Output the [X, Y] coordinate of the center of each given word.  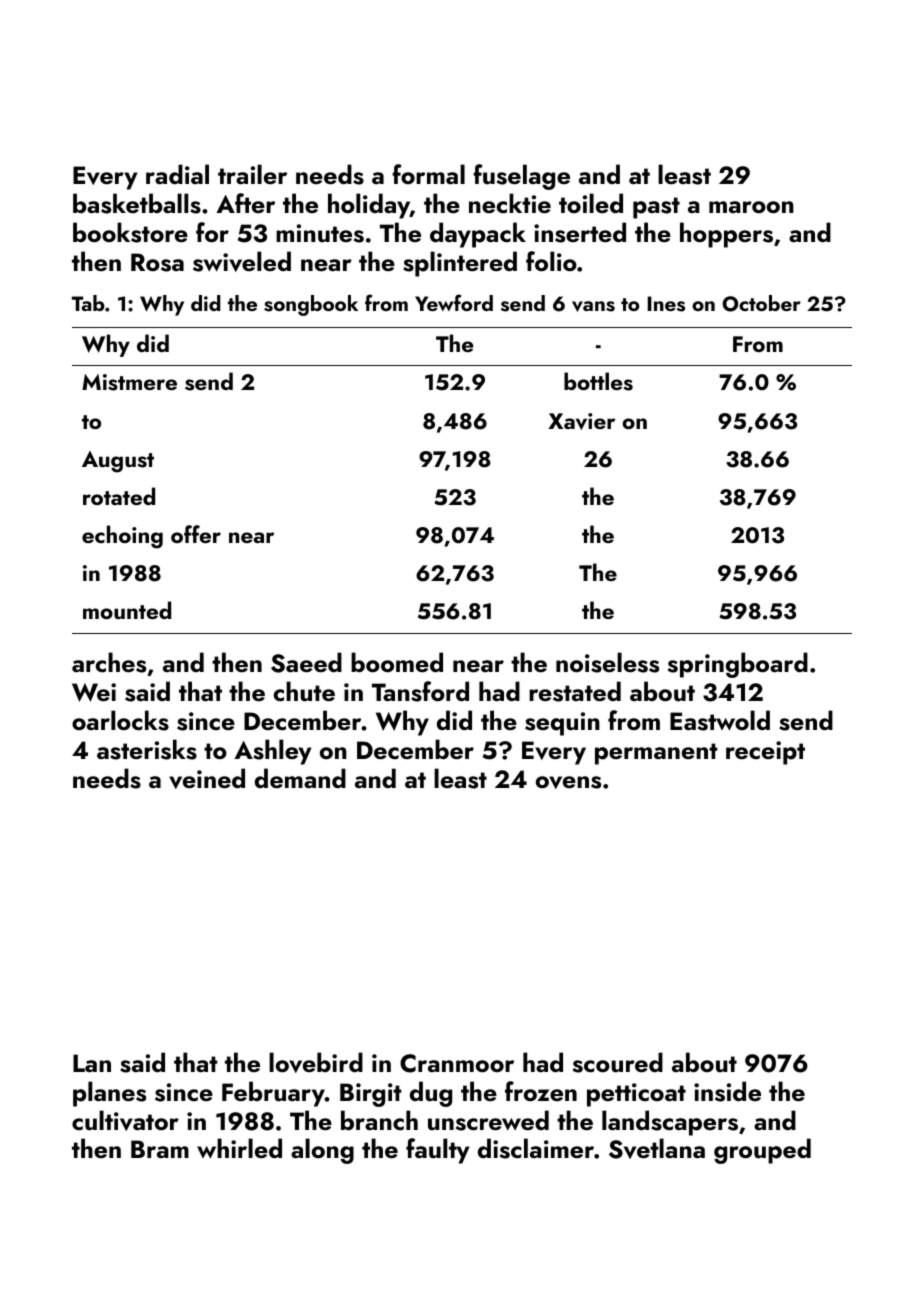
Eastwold [720, 720]
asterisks [147, 749]
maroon [751, 207]
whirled [239, 1148]
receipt [765, 753]
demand [300, 778]
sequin [562, 724]
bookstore [130, 232]
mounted [127, 610]
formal [428, 174]
